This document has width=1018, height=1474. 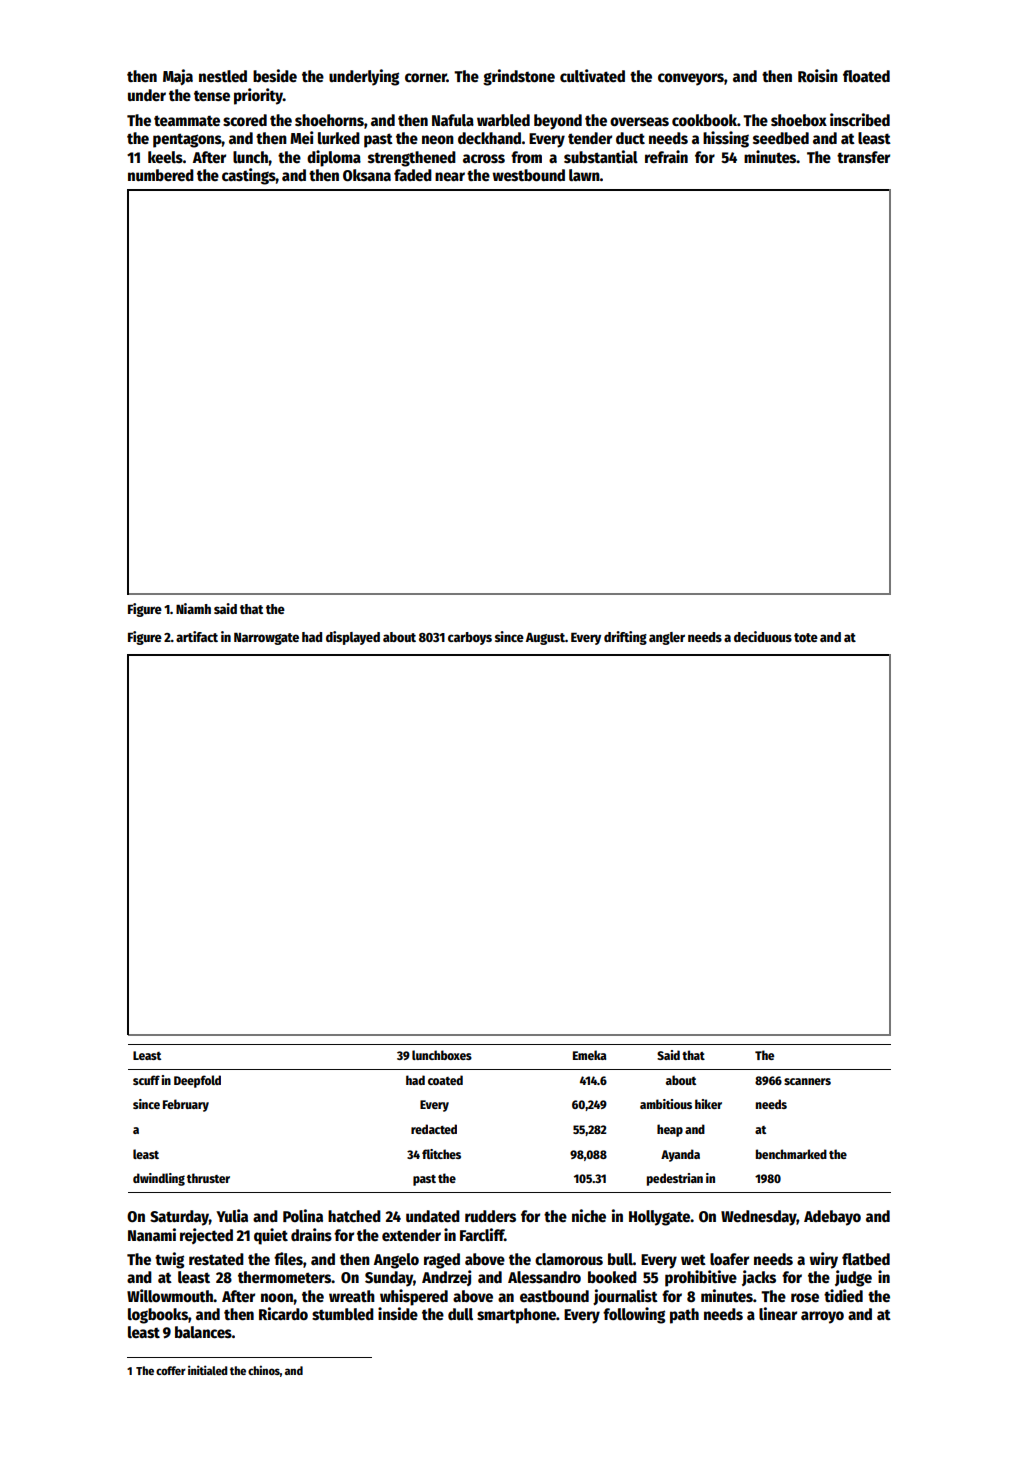 I want to click on Roisin, so click(x=818, y=76).
